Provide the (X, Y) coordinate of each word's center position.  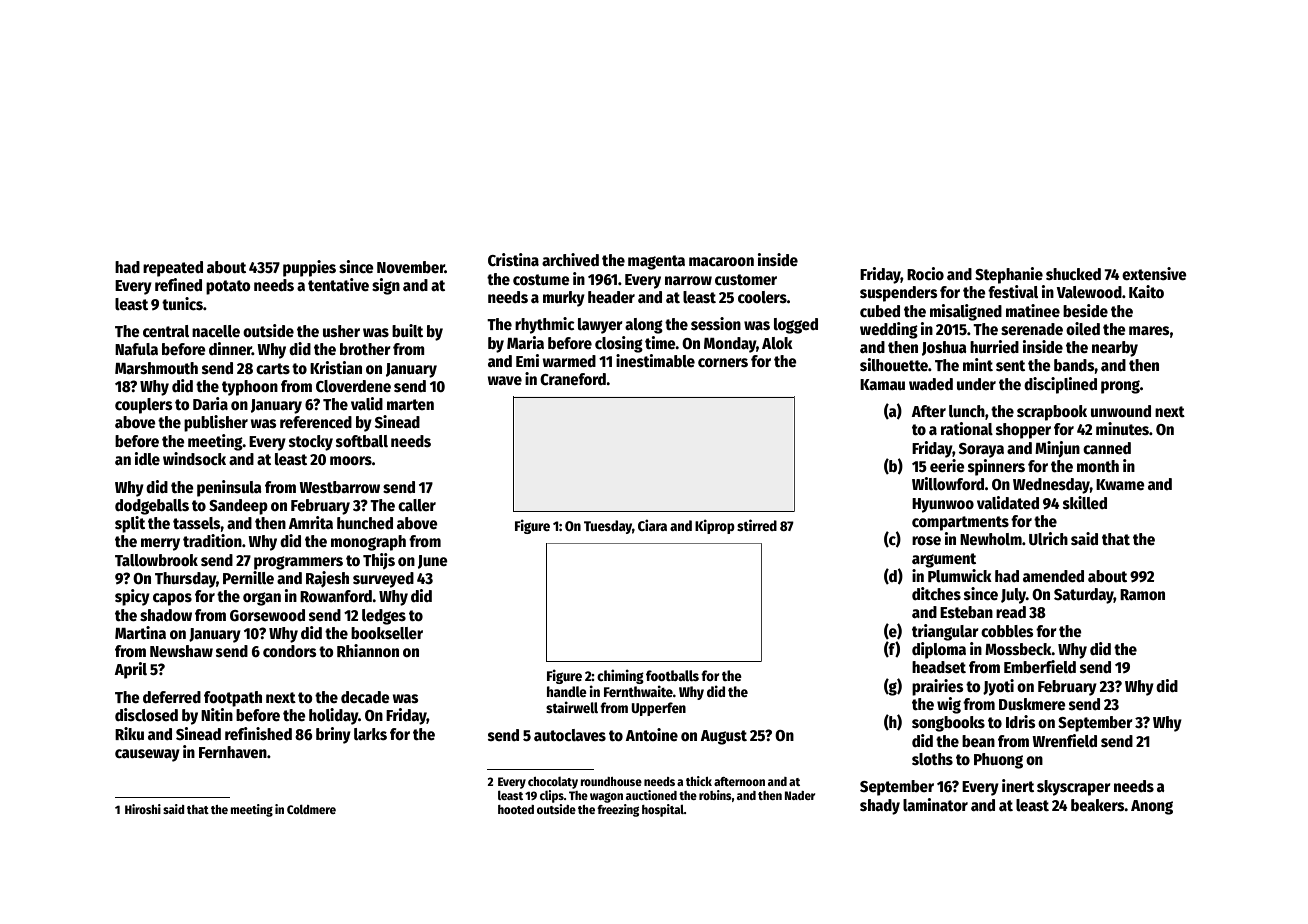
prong (1120, 387)
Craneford (573, 379)
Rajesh (327, 579)
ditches (936, 593)
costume (541, 280)
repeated (173, 269)
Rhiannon (368, 650)
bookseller (387, 633)
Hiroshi (143, 809)
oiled (1083, 328)
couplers (144, 406)
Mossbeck (1018, 649)
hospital (663, 810)
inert (1018, 785)
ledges (384, 617)
